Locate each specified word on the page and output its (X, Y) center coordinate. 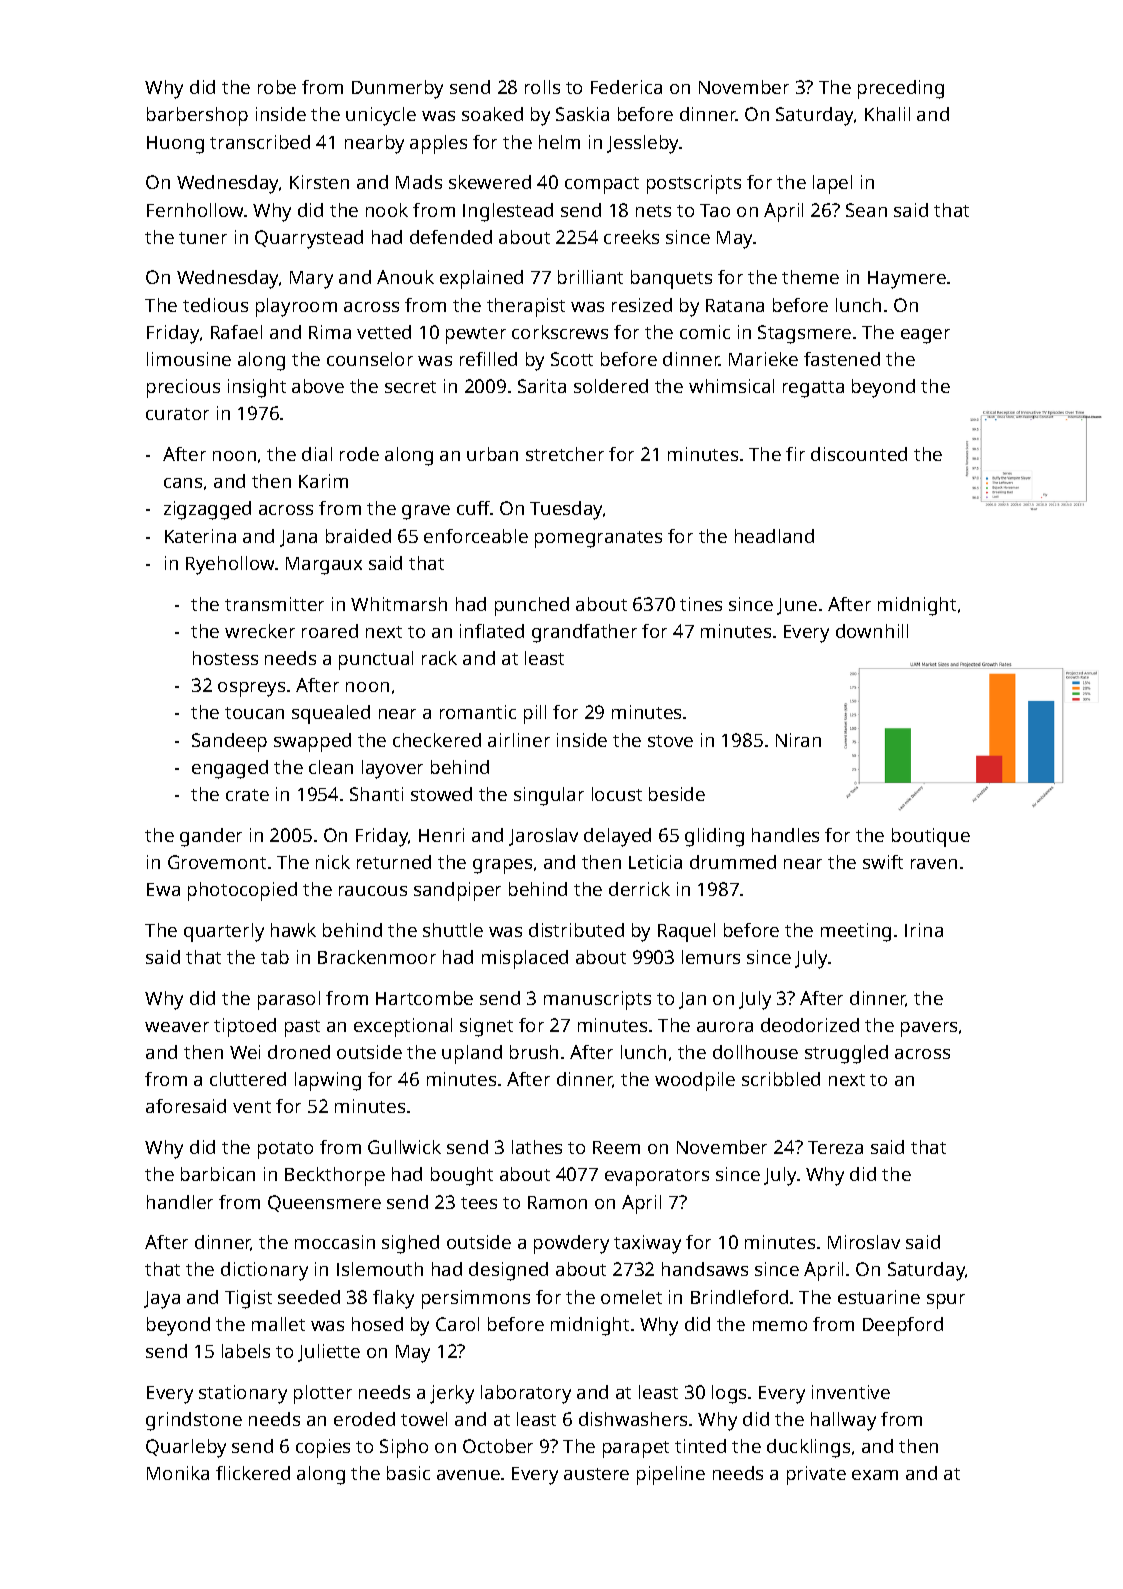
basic (408, 1473)
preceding (901, 89)
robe (277, 87)
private (816, 1475)
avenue (468, 1475)
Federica (626, 87)
